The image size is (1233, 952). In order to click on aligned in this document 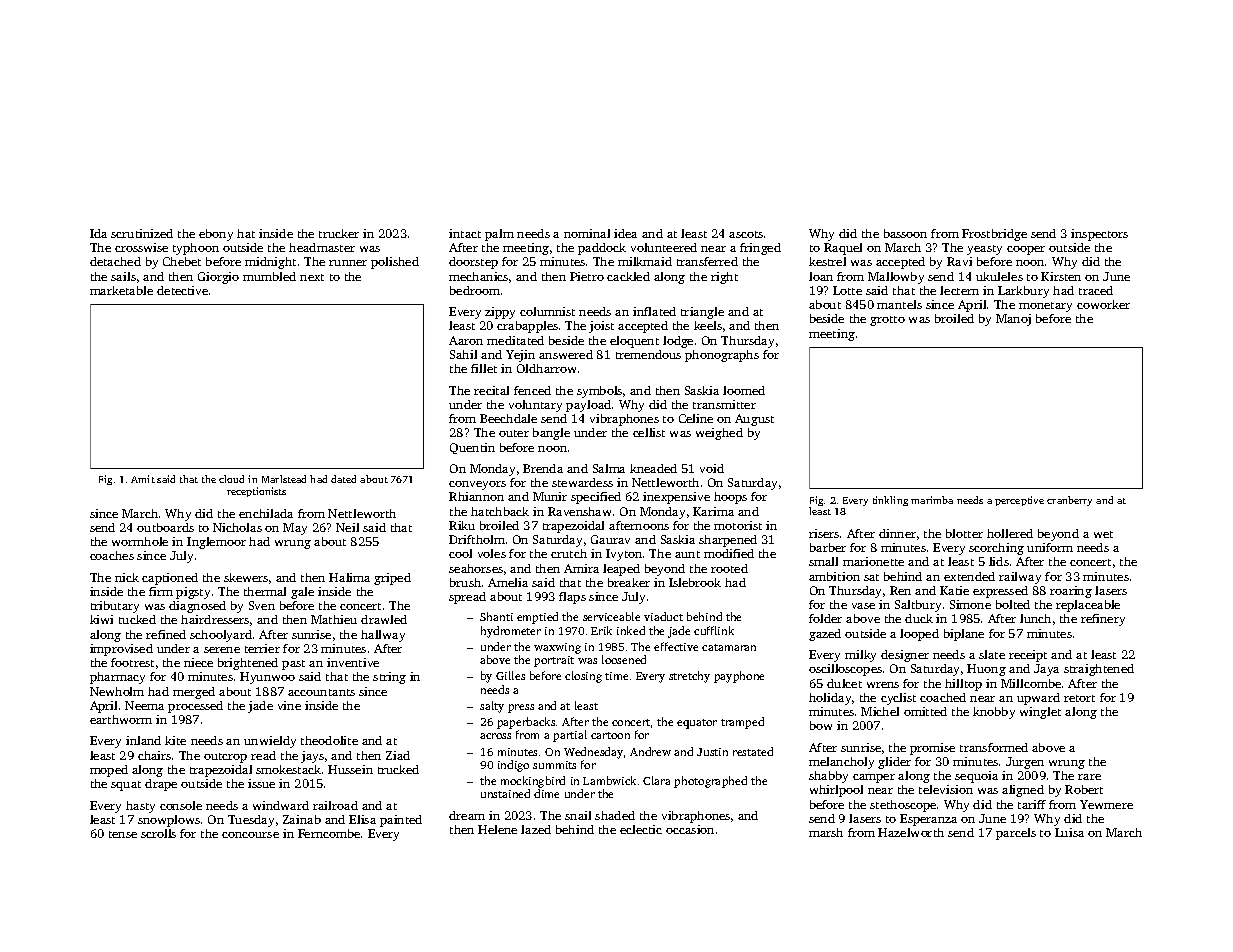, I will do `click(1023, 791)`.
